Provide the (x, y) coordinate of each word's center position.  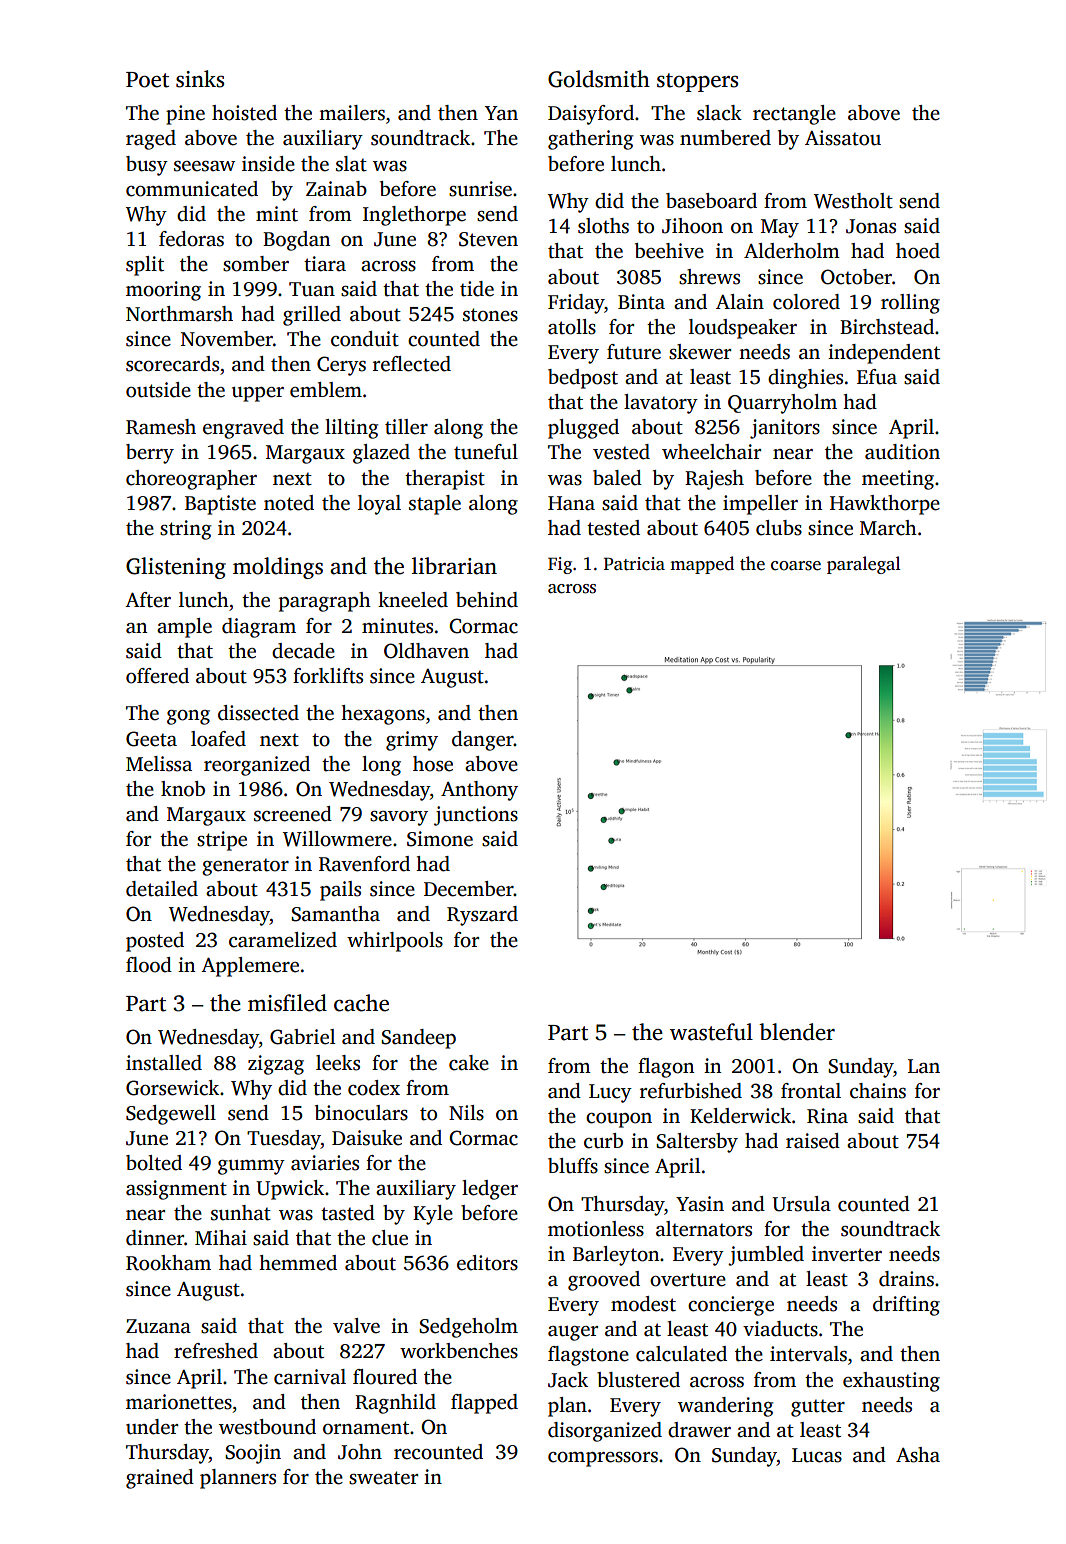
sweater (383, 1478)
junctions (476, 816)
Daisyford (591, 115)
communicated (192, 189)
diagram (259, 628)
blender (797, 1032)
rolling (910, 304)
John (360, 1452)
